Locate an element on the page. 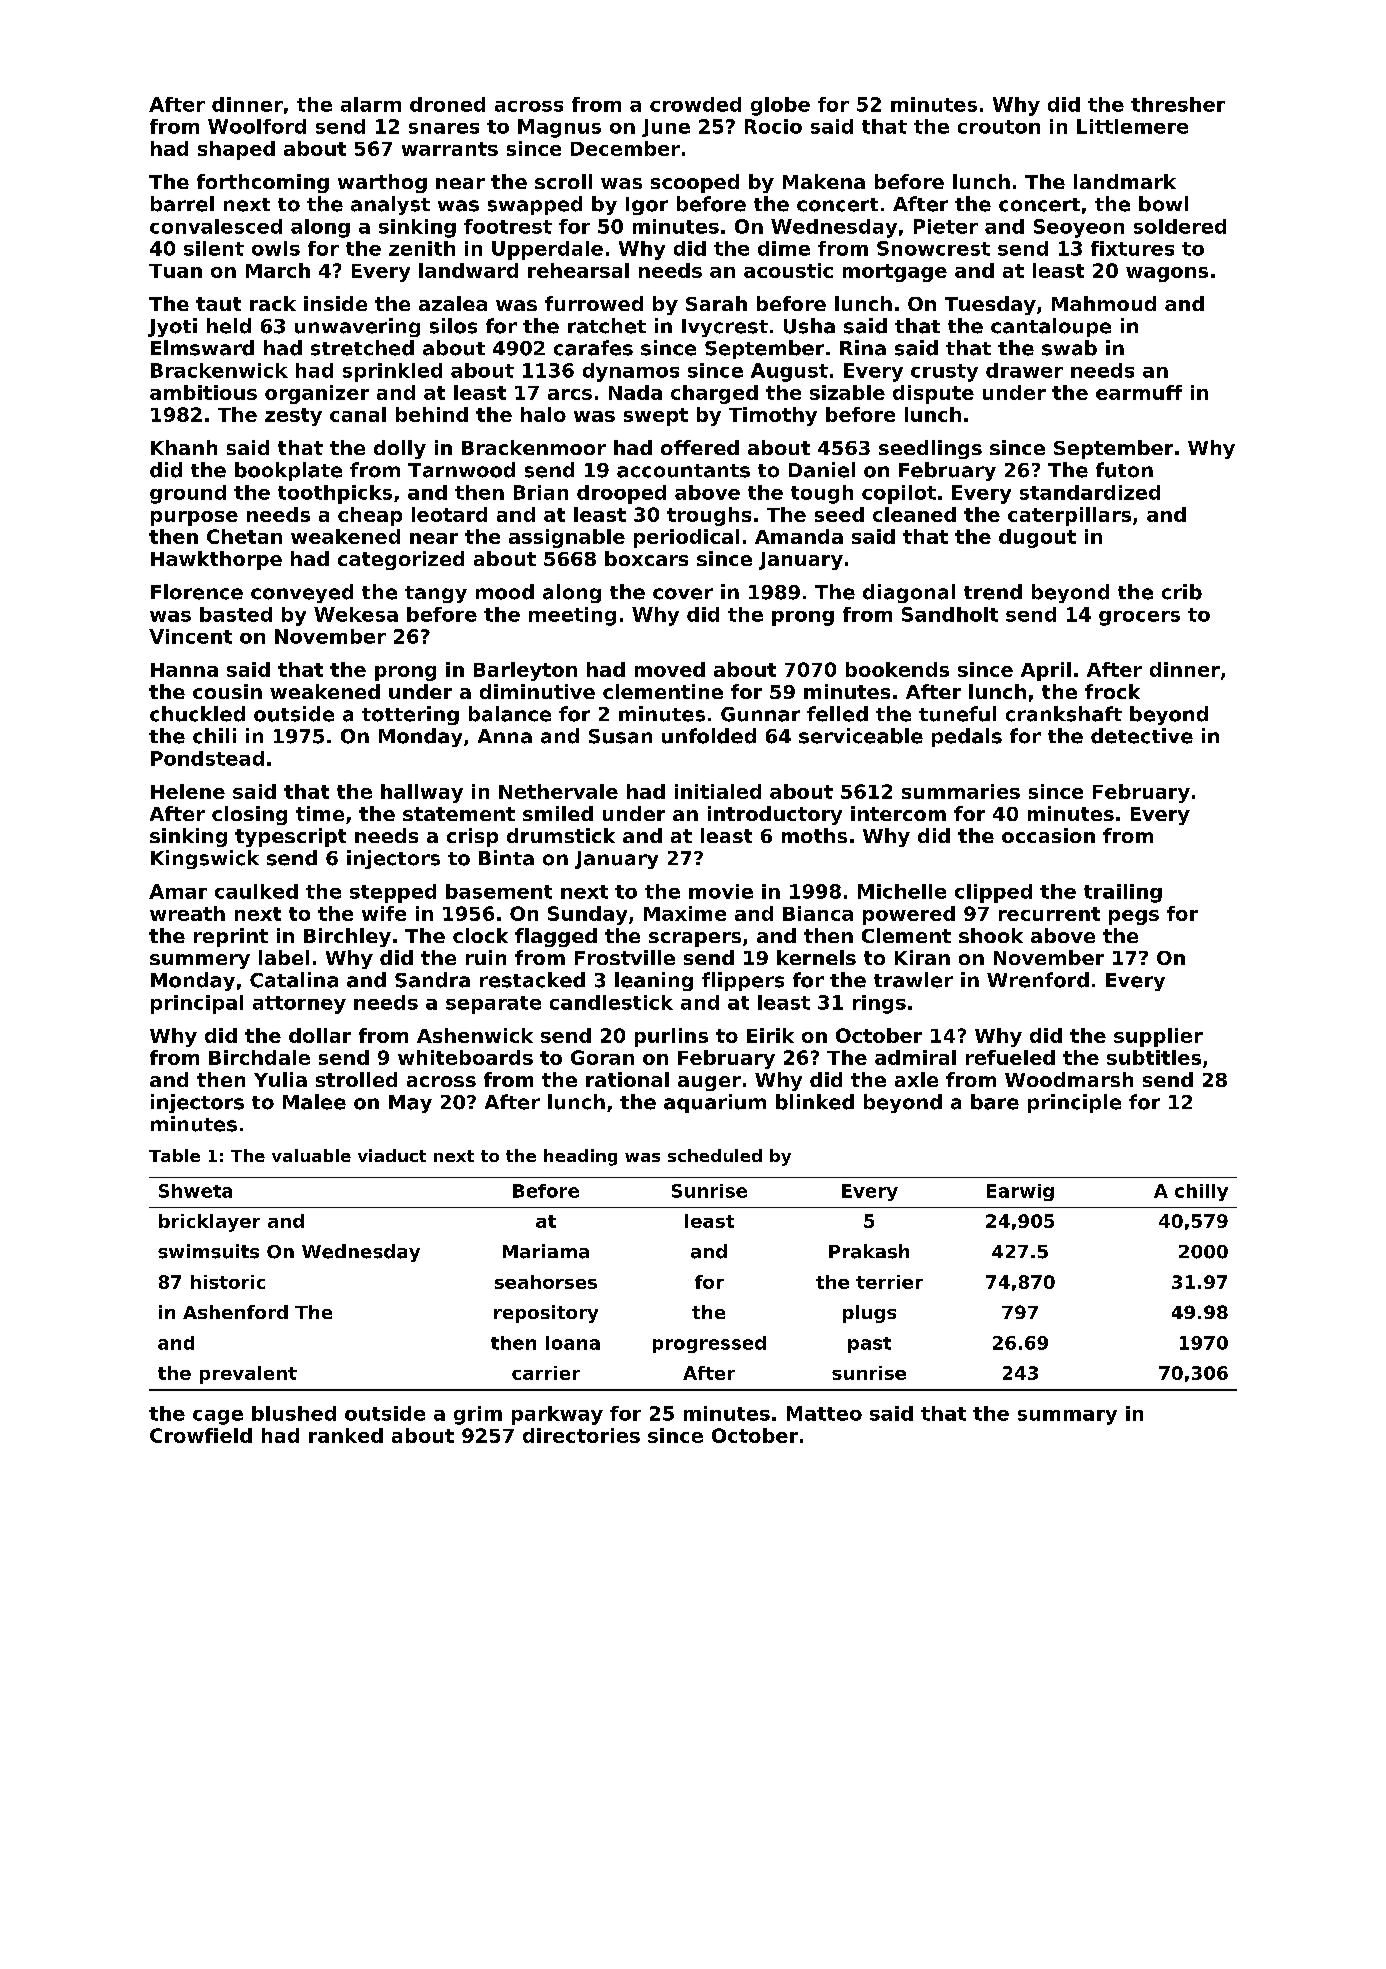 The width and height of the page is (1386, 1969). prevalent is located at coordinates (248, 1375).
